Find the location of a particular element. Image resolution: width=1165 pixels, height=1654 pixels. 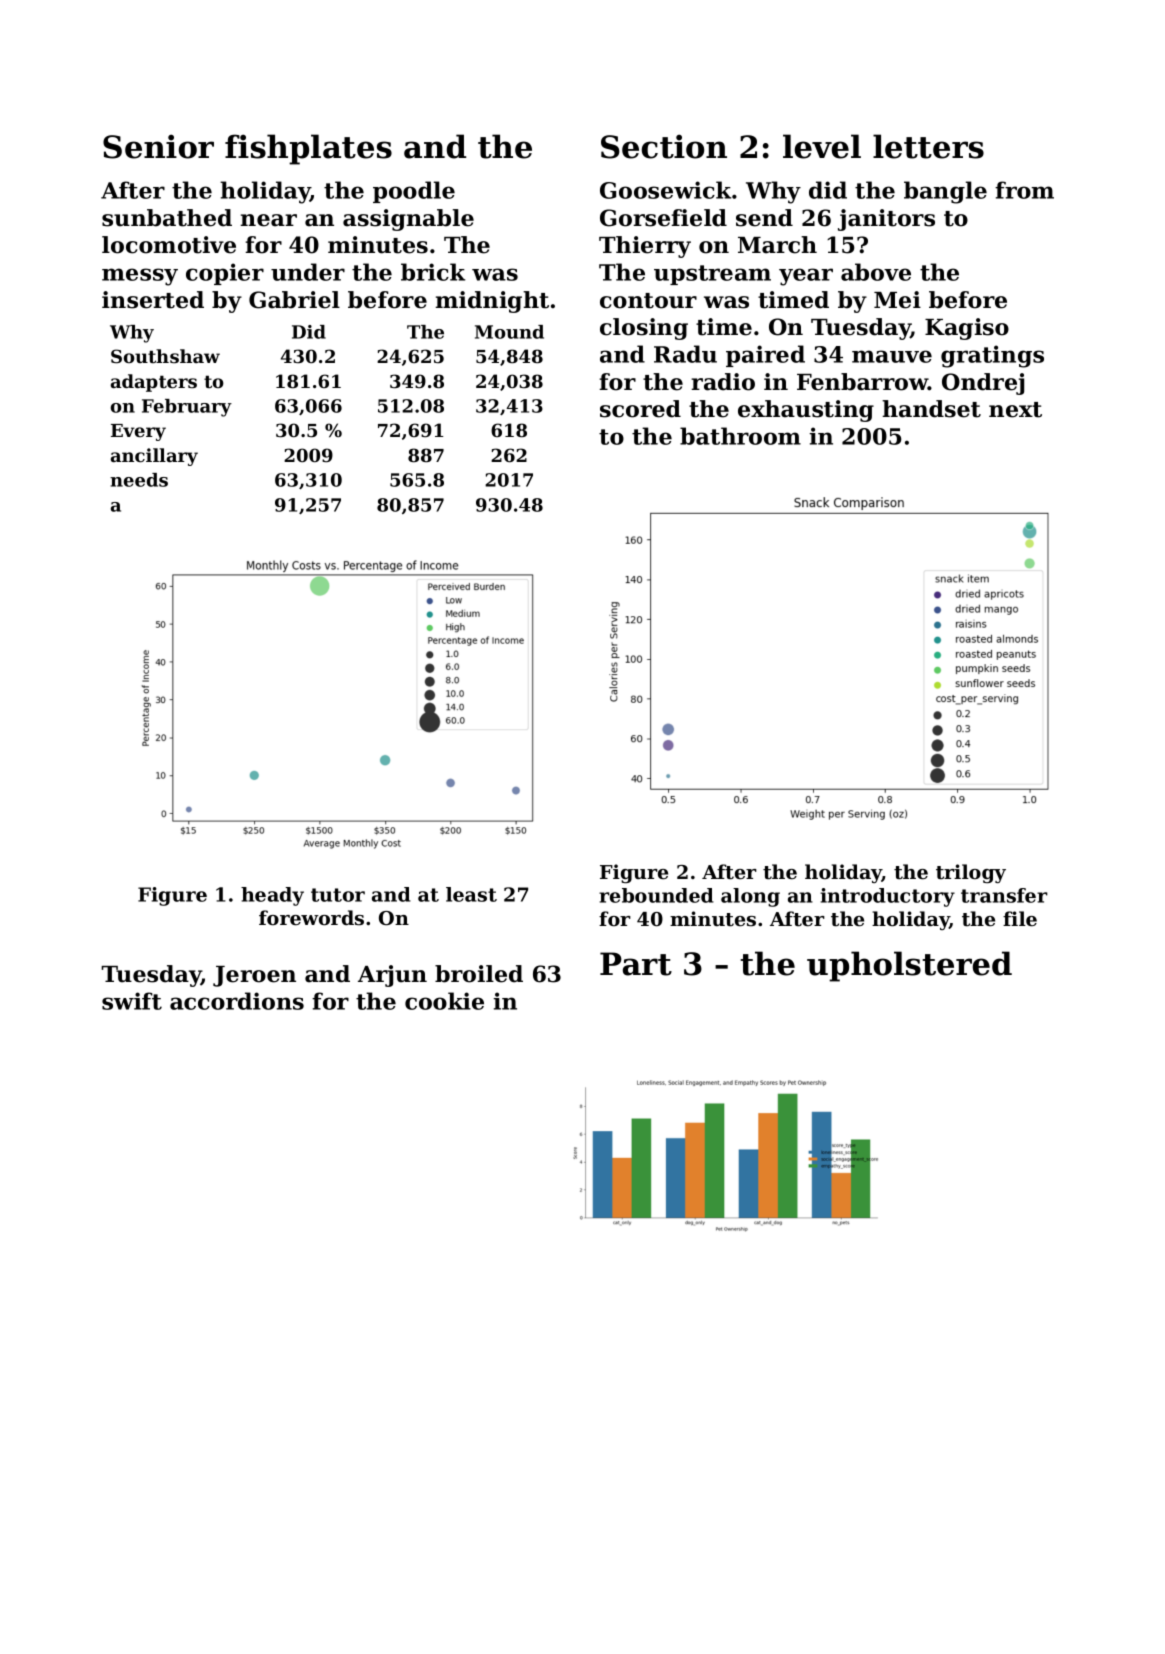

swift is located at coordinates (132, 1001).
